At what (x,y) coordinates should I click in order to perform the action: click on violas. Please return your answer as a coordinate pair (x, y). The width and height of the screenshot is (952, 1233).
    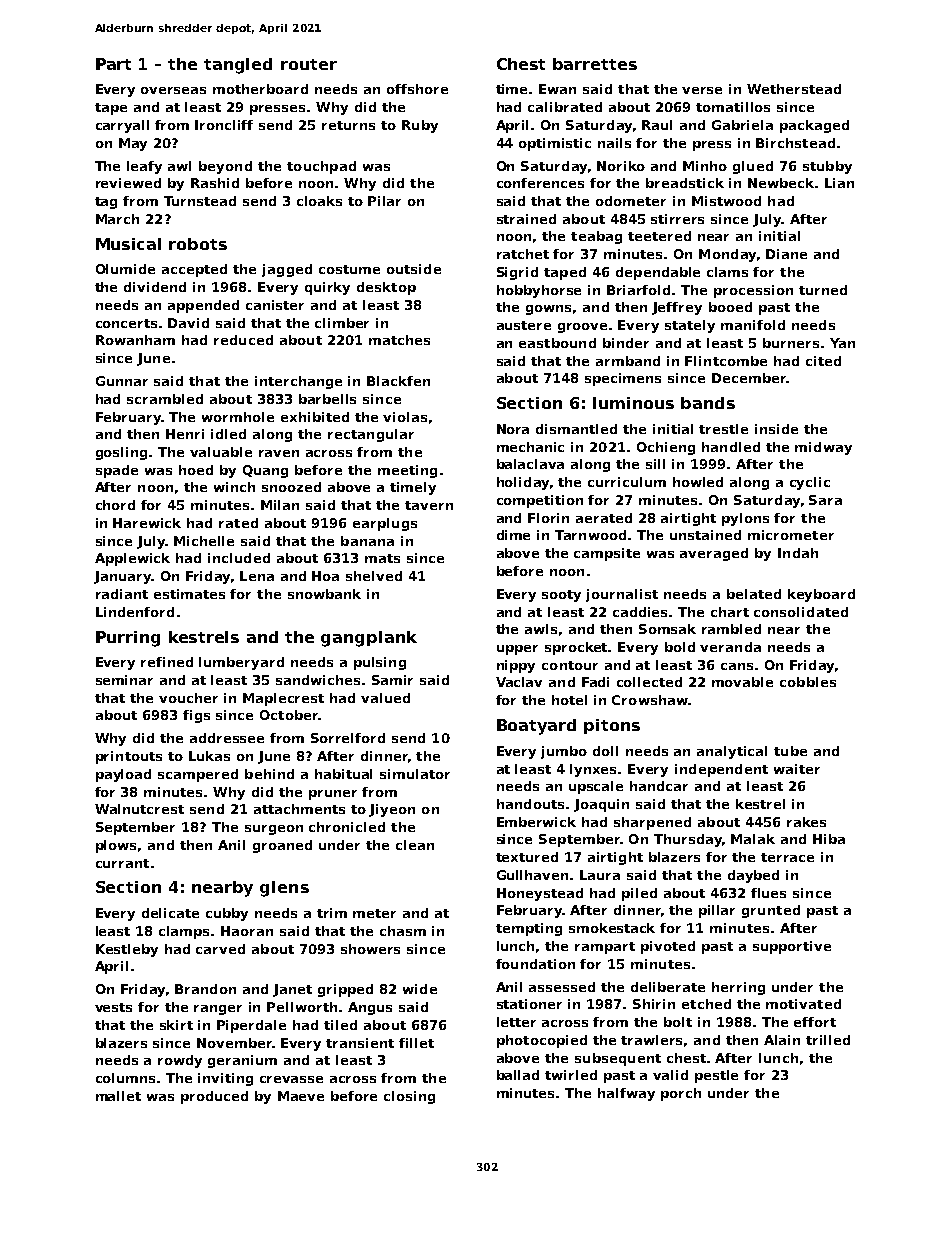
    Looking at the image, I should click on (405, 417).
